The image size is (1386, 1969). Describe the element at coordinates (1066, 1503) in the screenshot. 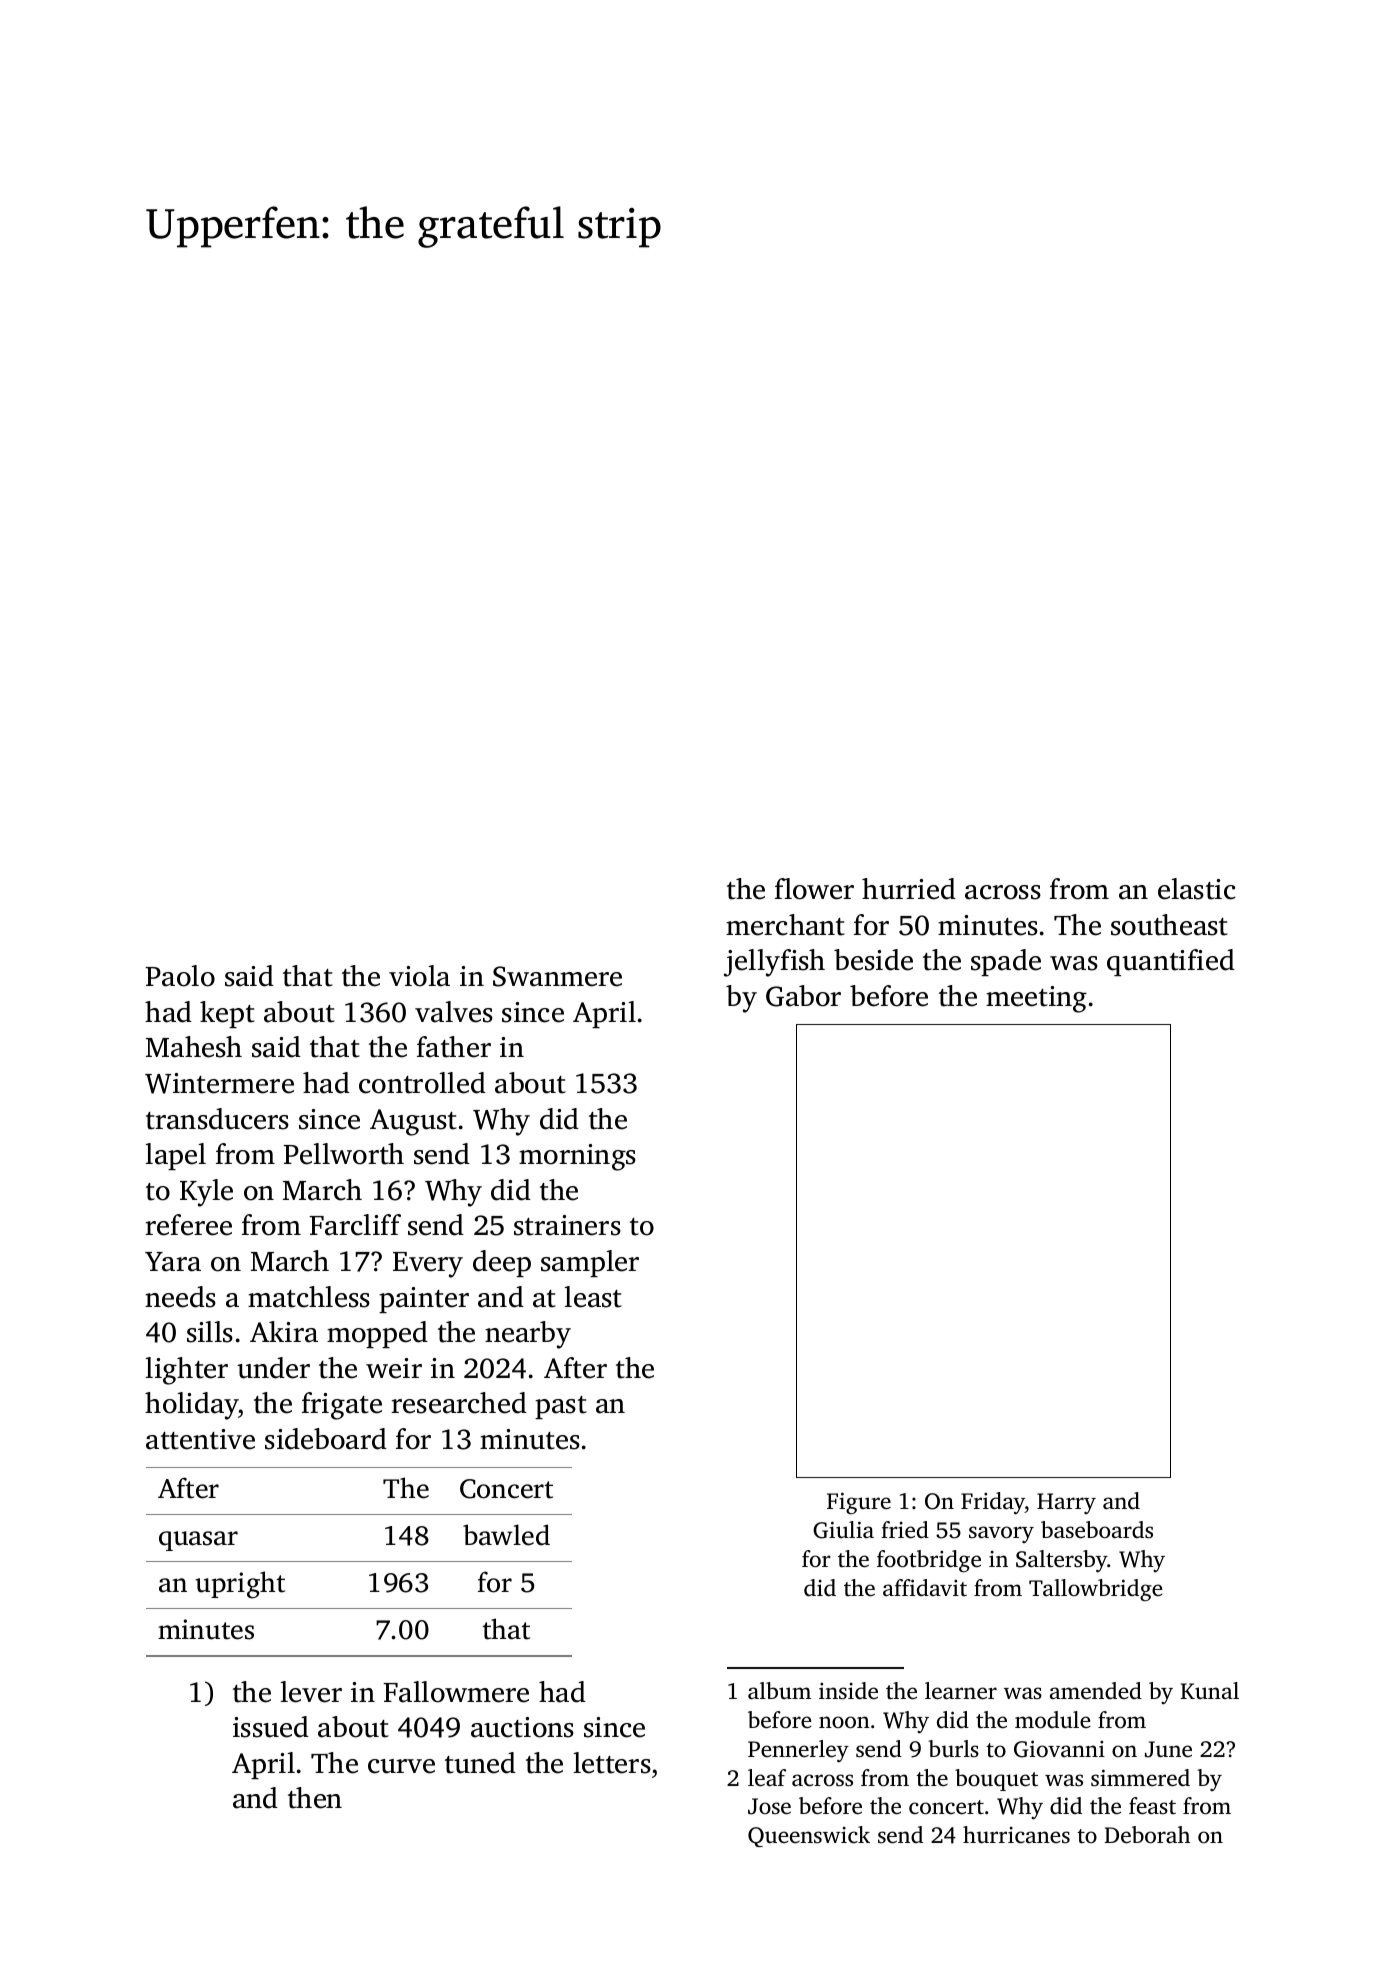

I see `Harry` at that location.
